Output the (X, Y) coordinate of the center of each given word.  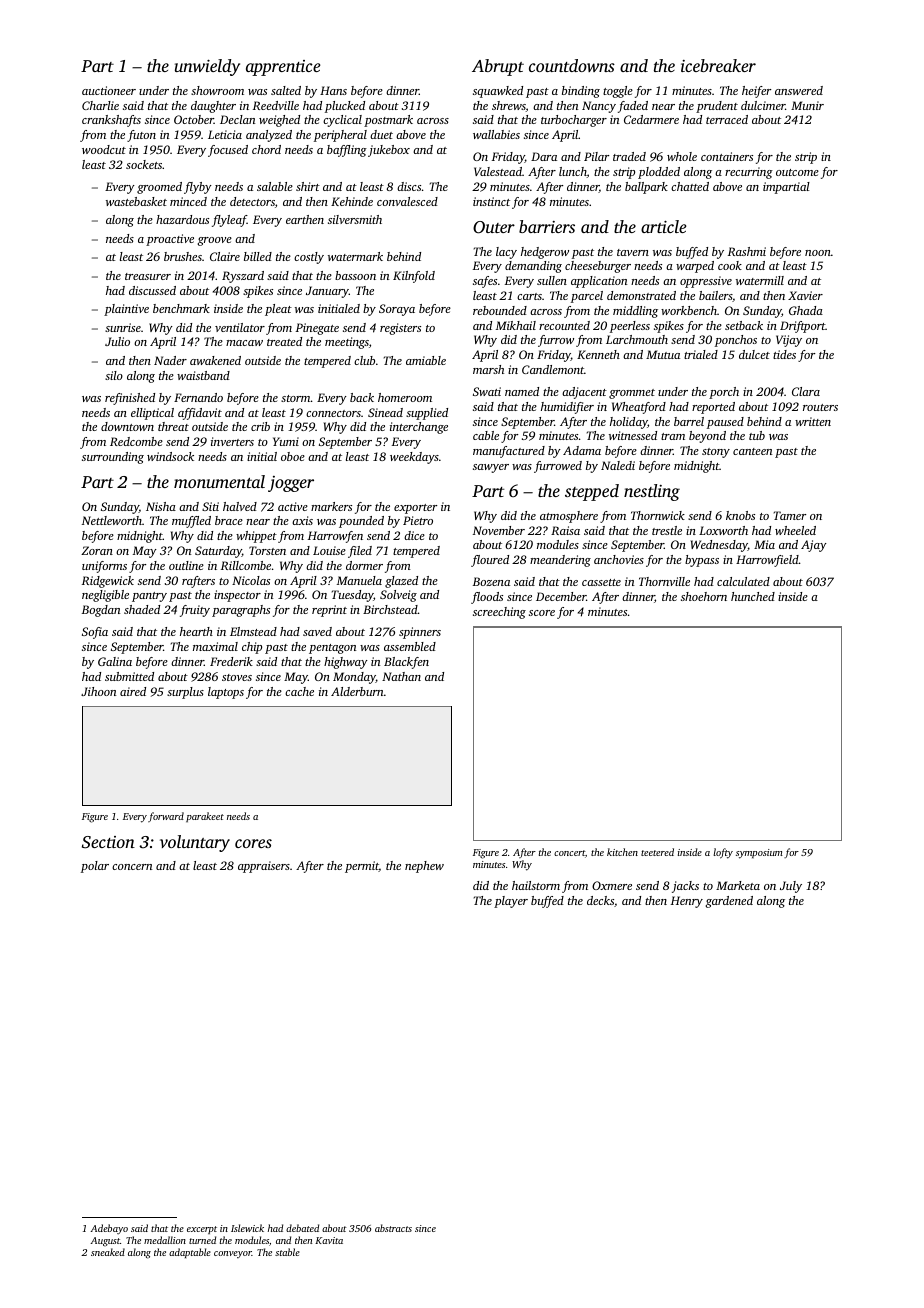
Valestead (498, 171)
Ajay (814, 546)
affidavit (200, 414)
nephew (424, 867)
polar (95, 867)
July (791, 887)
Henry (687, 902)
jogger (291, 484)
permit (362, 867)
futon (141, 136)
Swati (487, 391)
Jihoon (98, 691)
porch (724, 393)
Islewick (247, 1228)
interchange (419, 428)
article (664, 226)
